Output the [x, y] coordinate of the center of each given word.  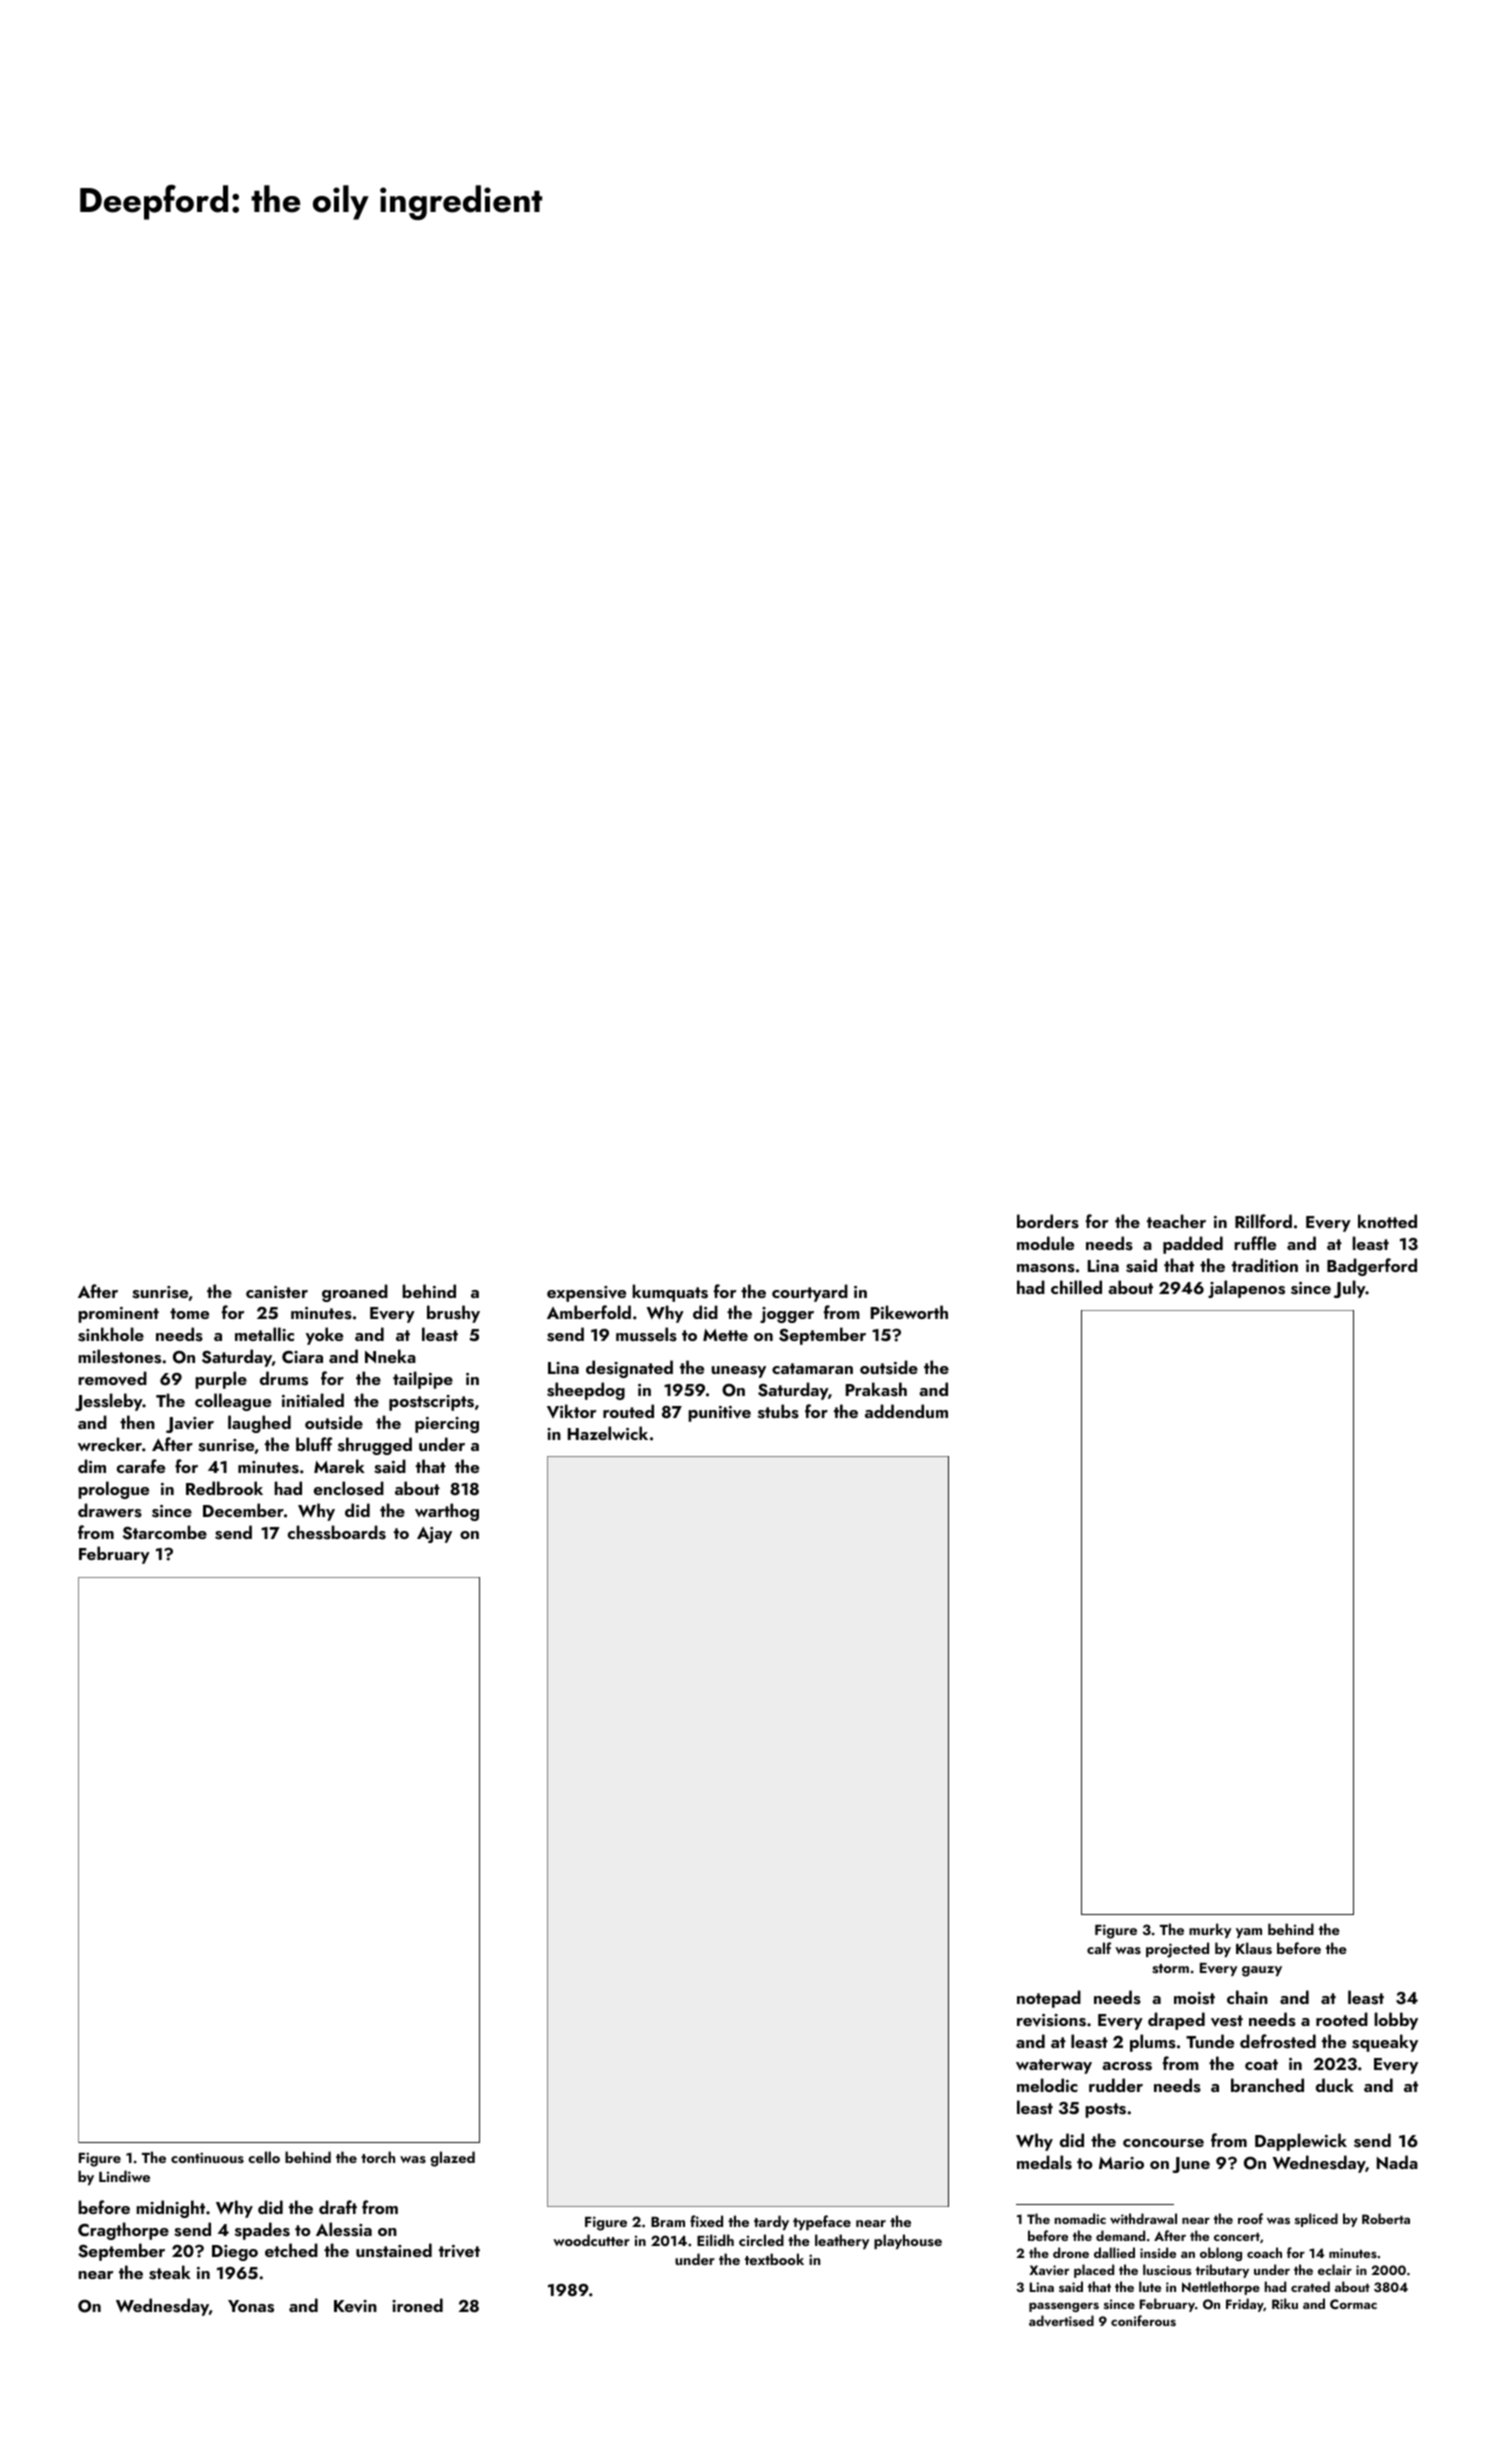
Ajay [434, 1534]
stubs [778, 1411]
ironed [417, 2305]
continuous [207, 2157]
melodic [1047, 2085]
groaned [355, 1293]
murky [1210, 1930]
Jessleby [109, 1402]
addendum [906, 1411]
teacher [1176, 1221]
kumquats [670, 1293]
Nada [1397, 2162]
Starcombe [165, 1532]
